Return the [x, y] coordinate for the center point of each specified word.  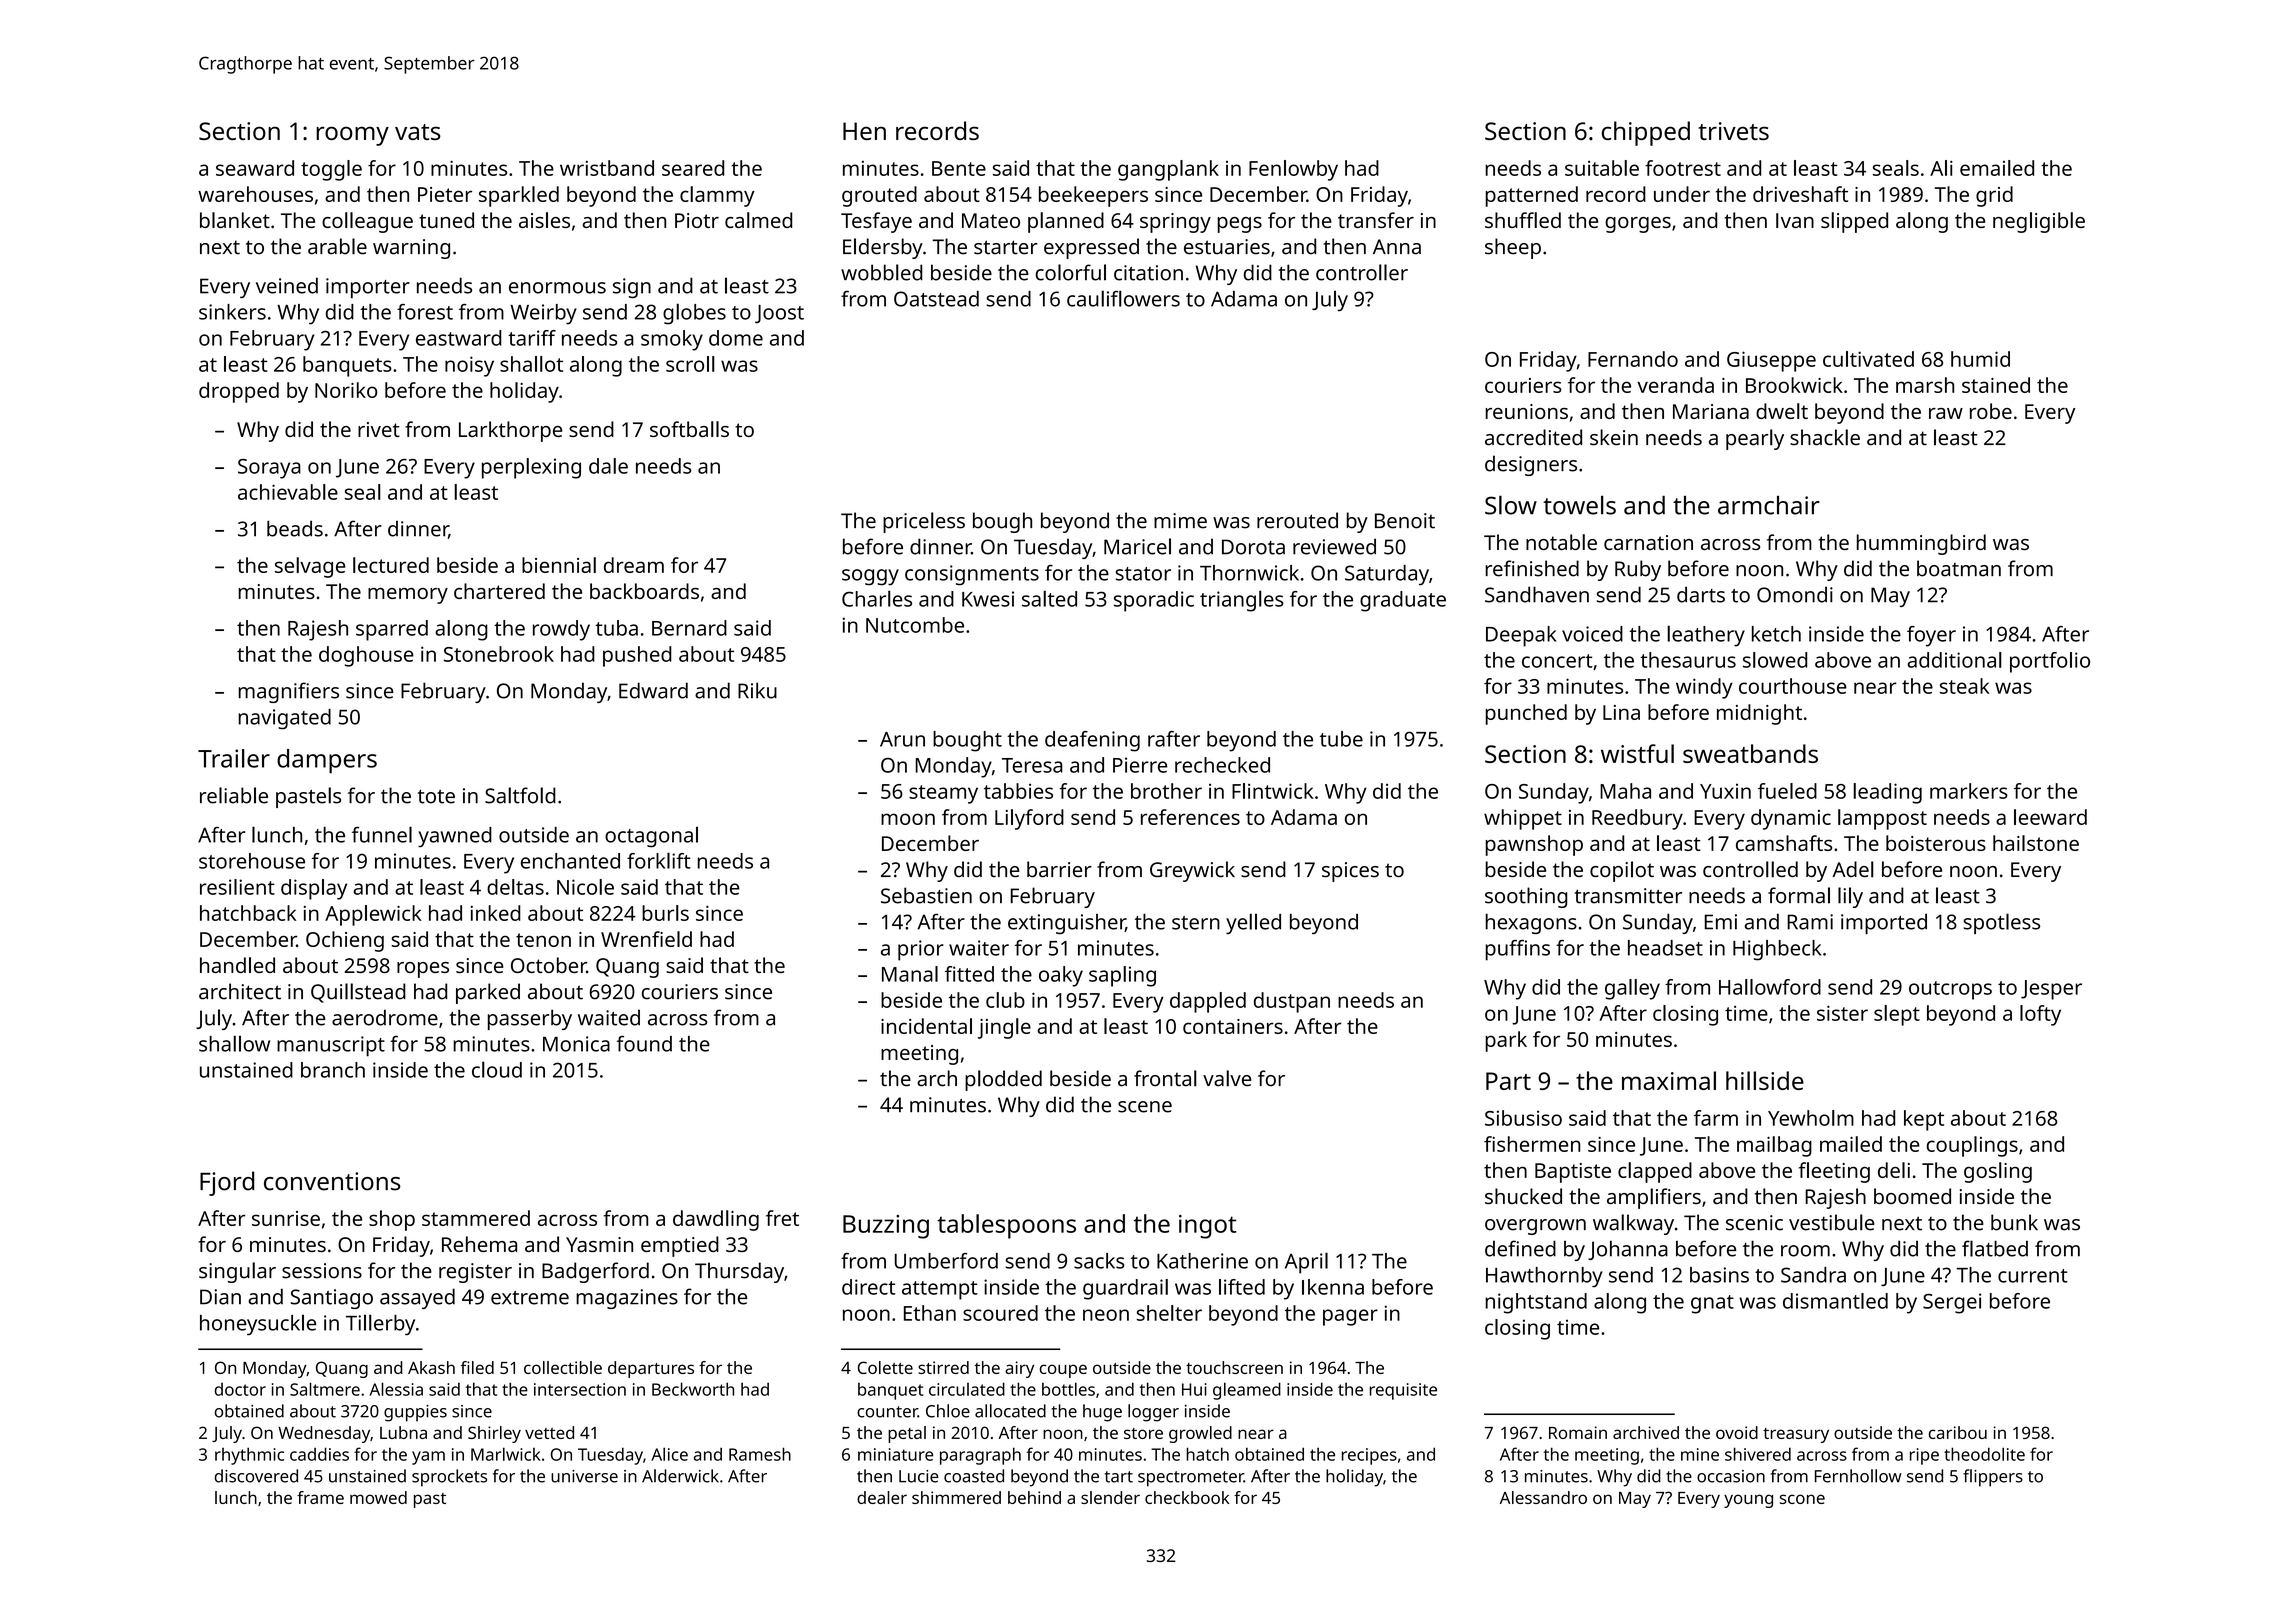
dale [608, 466]
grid [1994, 196]
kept [1924, 1120]
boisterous [1936, 843]
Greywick [1192, 871]
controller [1362, 272]
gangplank [1168, 170]
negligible [2039, 222]
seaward [255, 168]
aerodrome [385, 1017]
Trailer [234, 758]
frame [320, 1497]
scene [1145, 1107]
